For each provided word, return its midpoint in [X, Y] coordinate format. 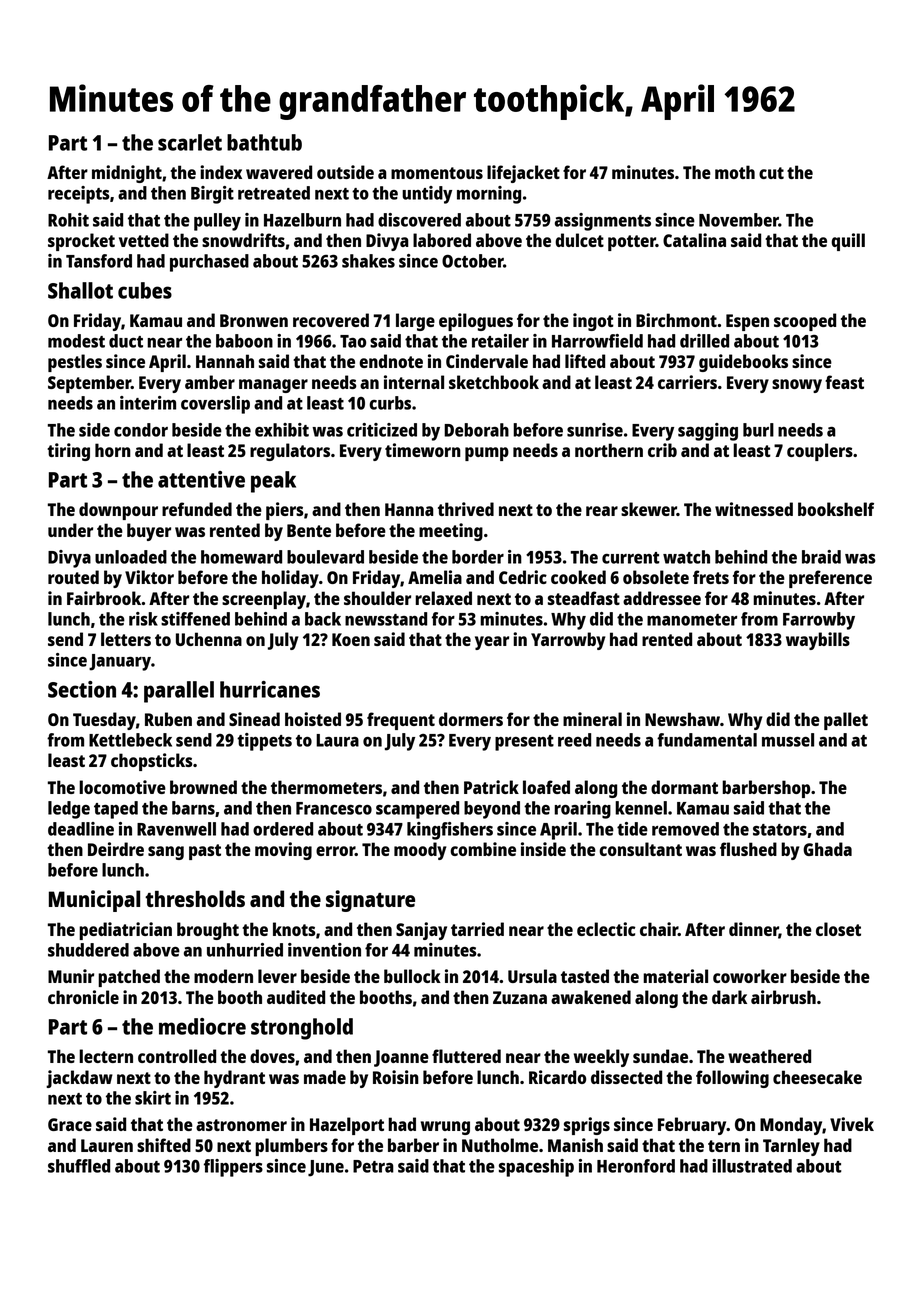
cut [771, 173]
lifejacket [523, 174]
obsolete [656, 577]
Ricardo [557, 1077]
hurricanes [270, 689]
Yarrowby [568, 641]
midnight [127, 174]
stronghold [302, 1029]
